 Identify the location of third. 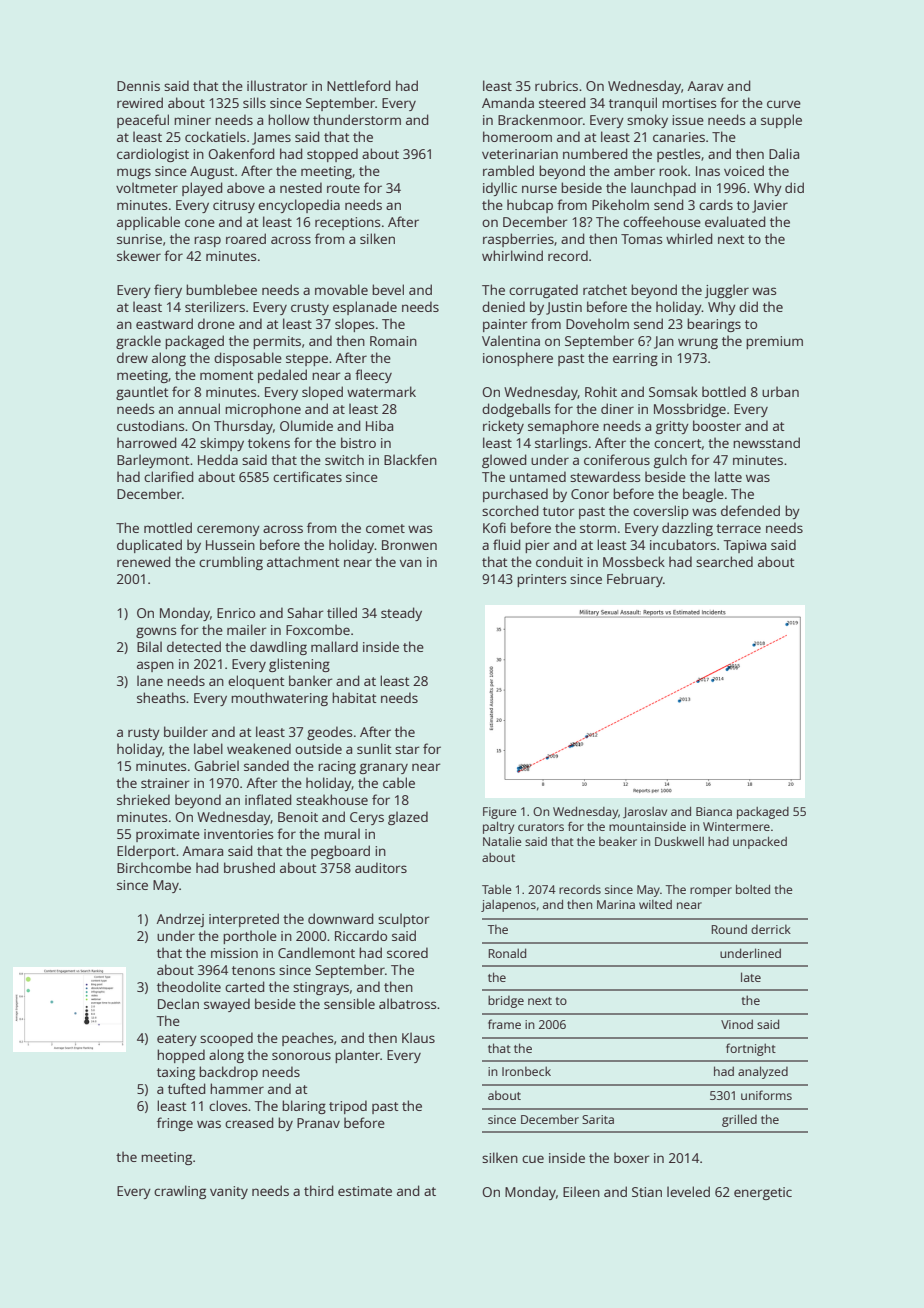
(318, 1190).
